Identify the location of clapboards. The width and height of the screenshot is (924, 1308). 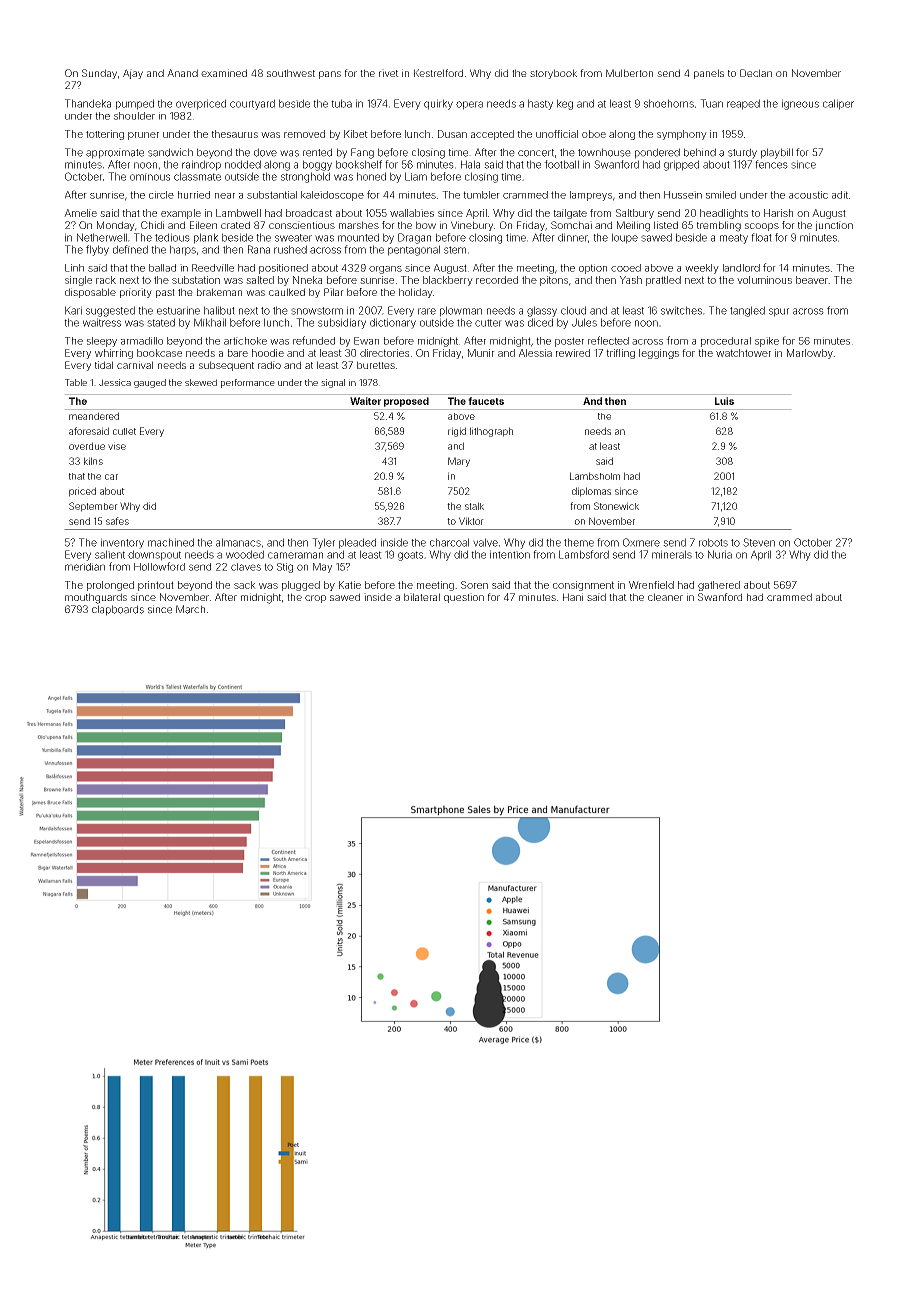
(118, 610).
